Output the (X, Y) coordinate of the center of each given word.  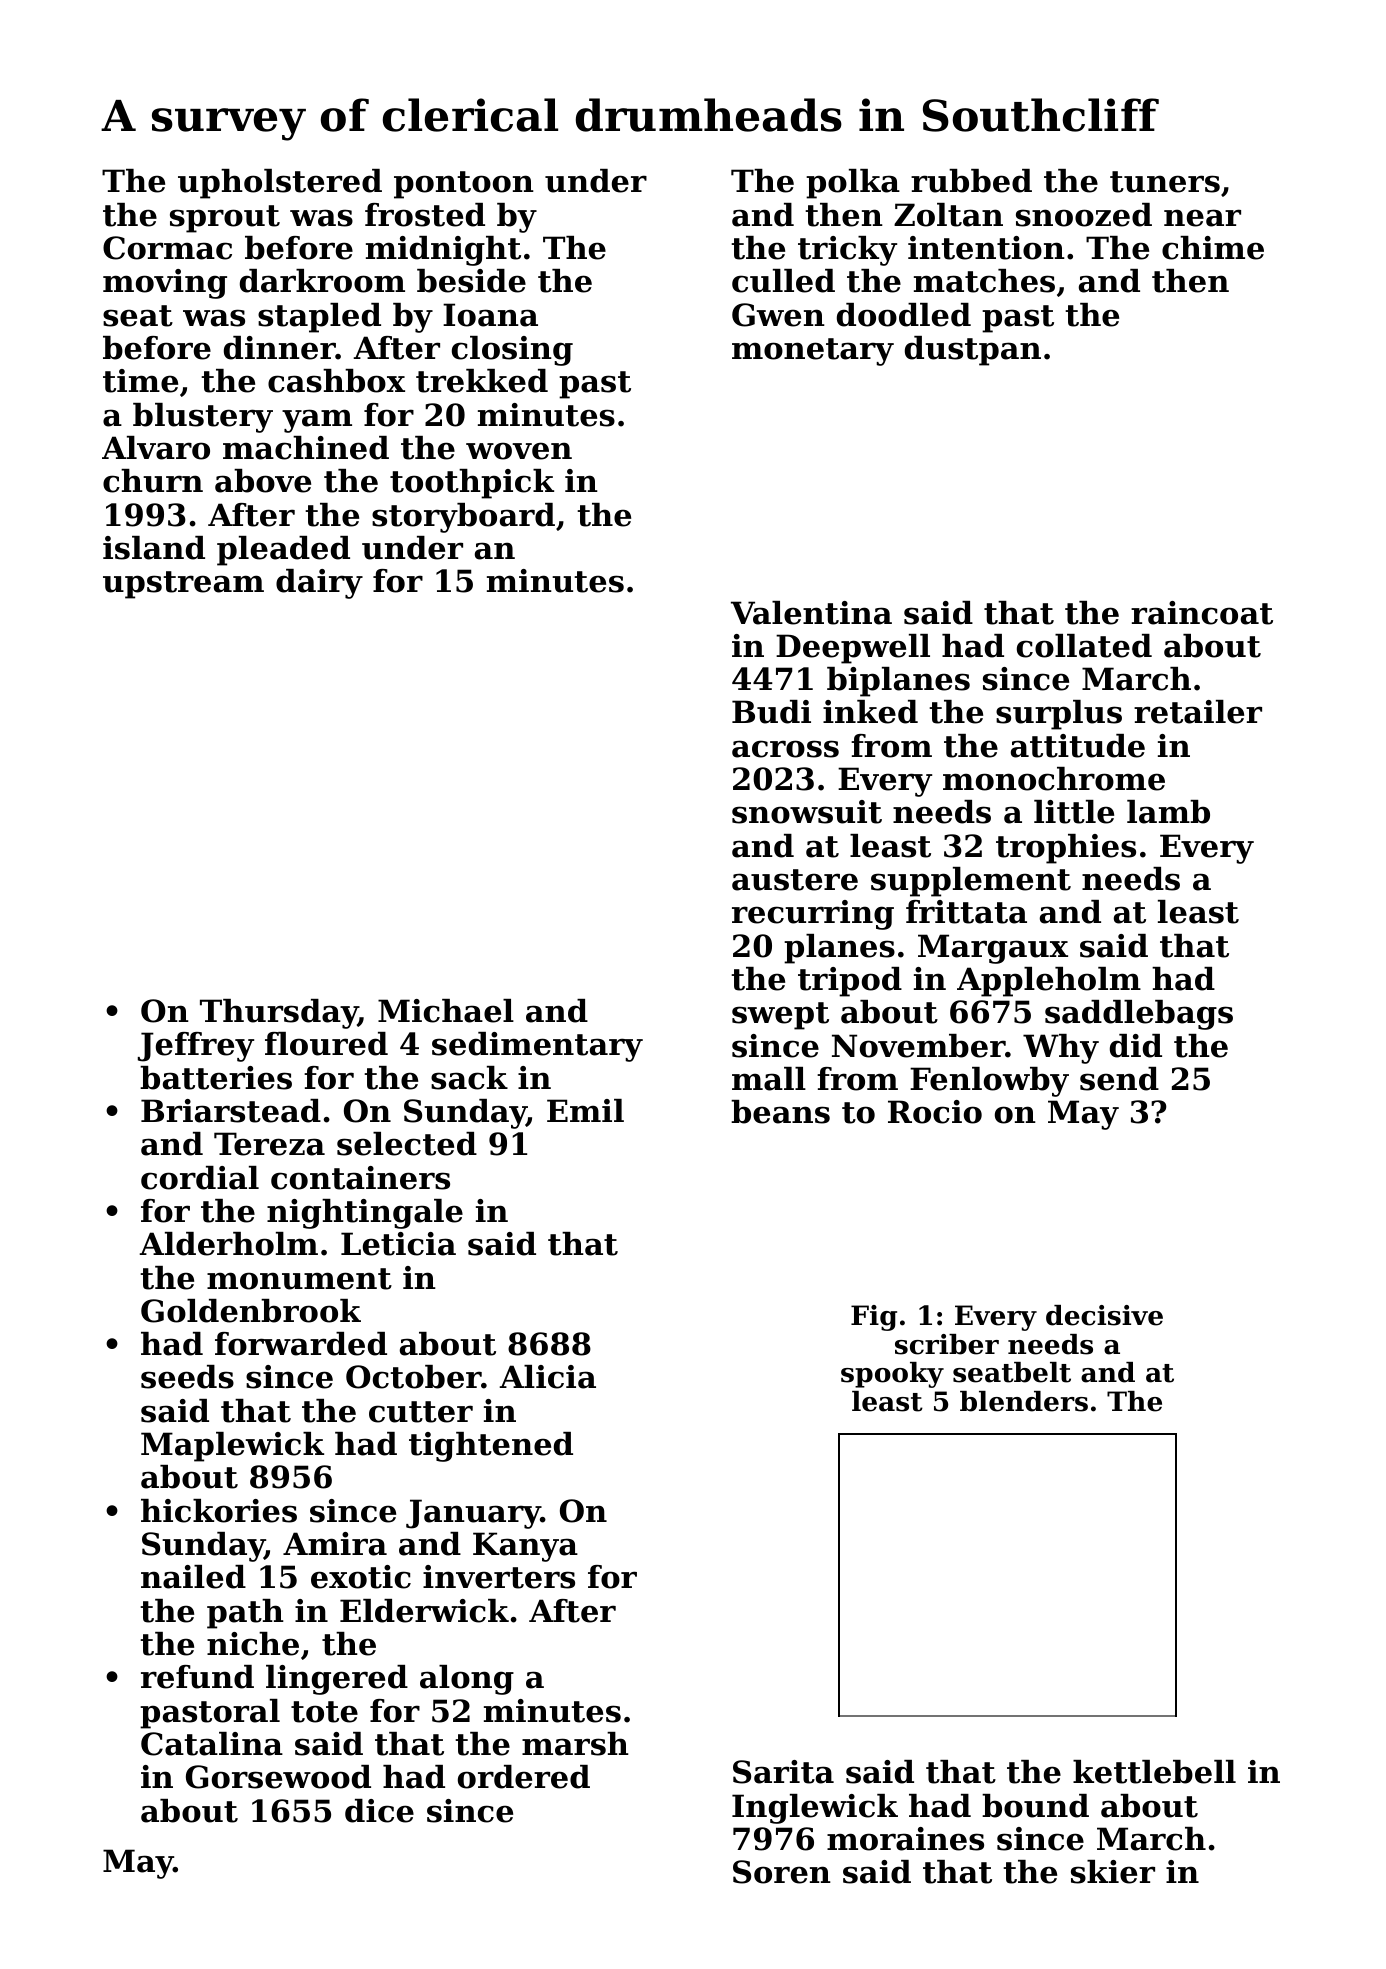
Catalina (212, 1744)
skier (1113, 1872)
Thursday (279, 1014)
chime (1213, 248)
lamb (1168, 812)
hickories (219, 1511)
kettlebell (1154, 1772)
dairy (319, 584)
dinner (280, 348)
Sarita (783, 1772)
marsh (575, 1744)
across (785, 749)
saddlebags (1139, 1015)
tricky (847, 251)
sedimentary (537, 1047)
